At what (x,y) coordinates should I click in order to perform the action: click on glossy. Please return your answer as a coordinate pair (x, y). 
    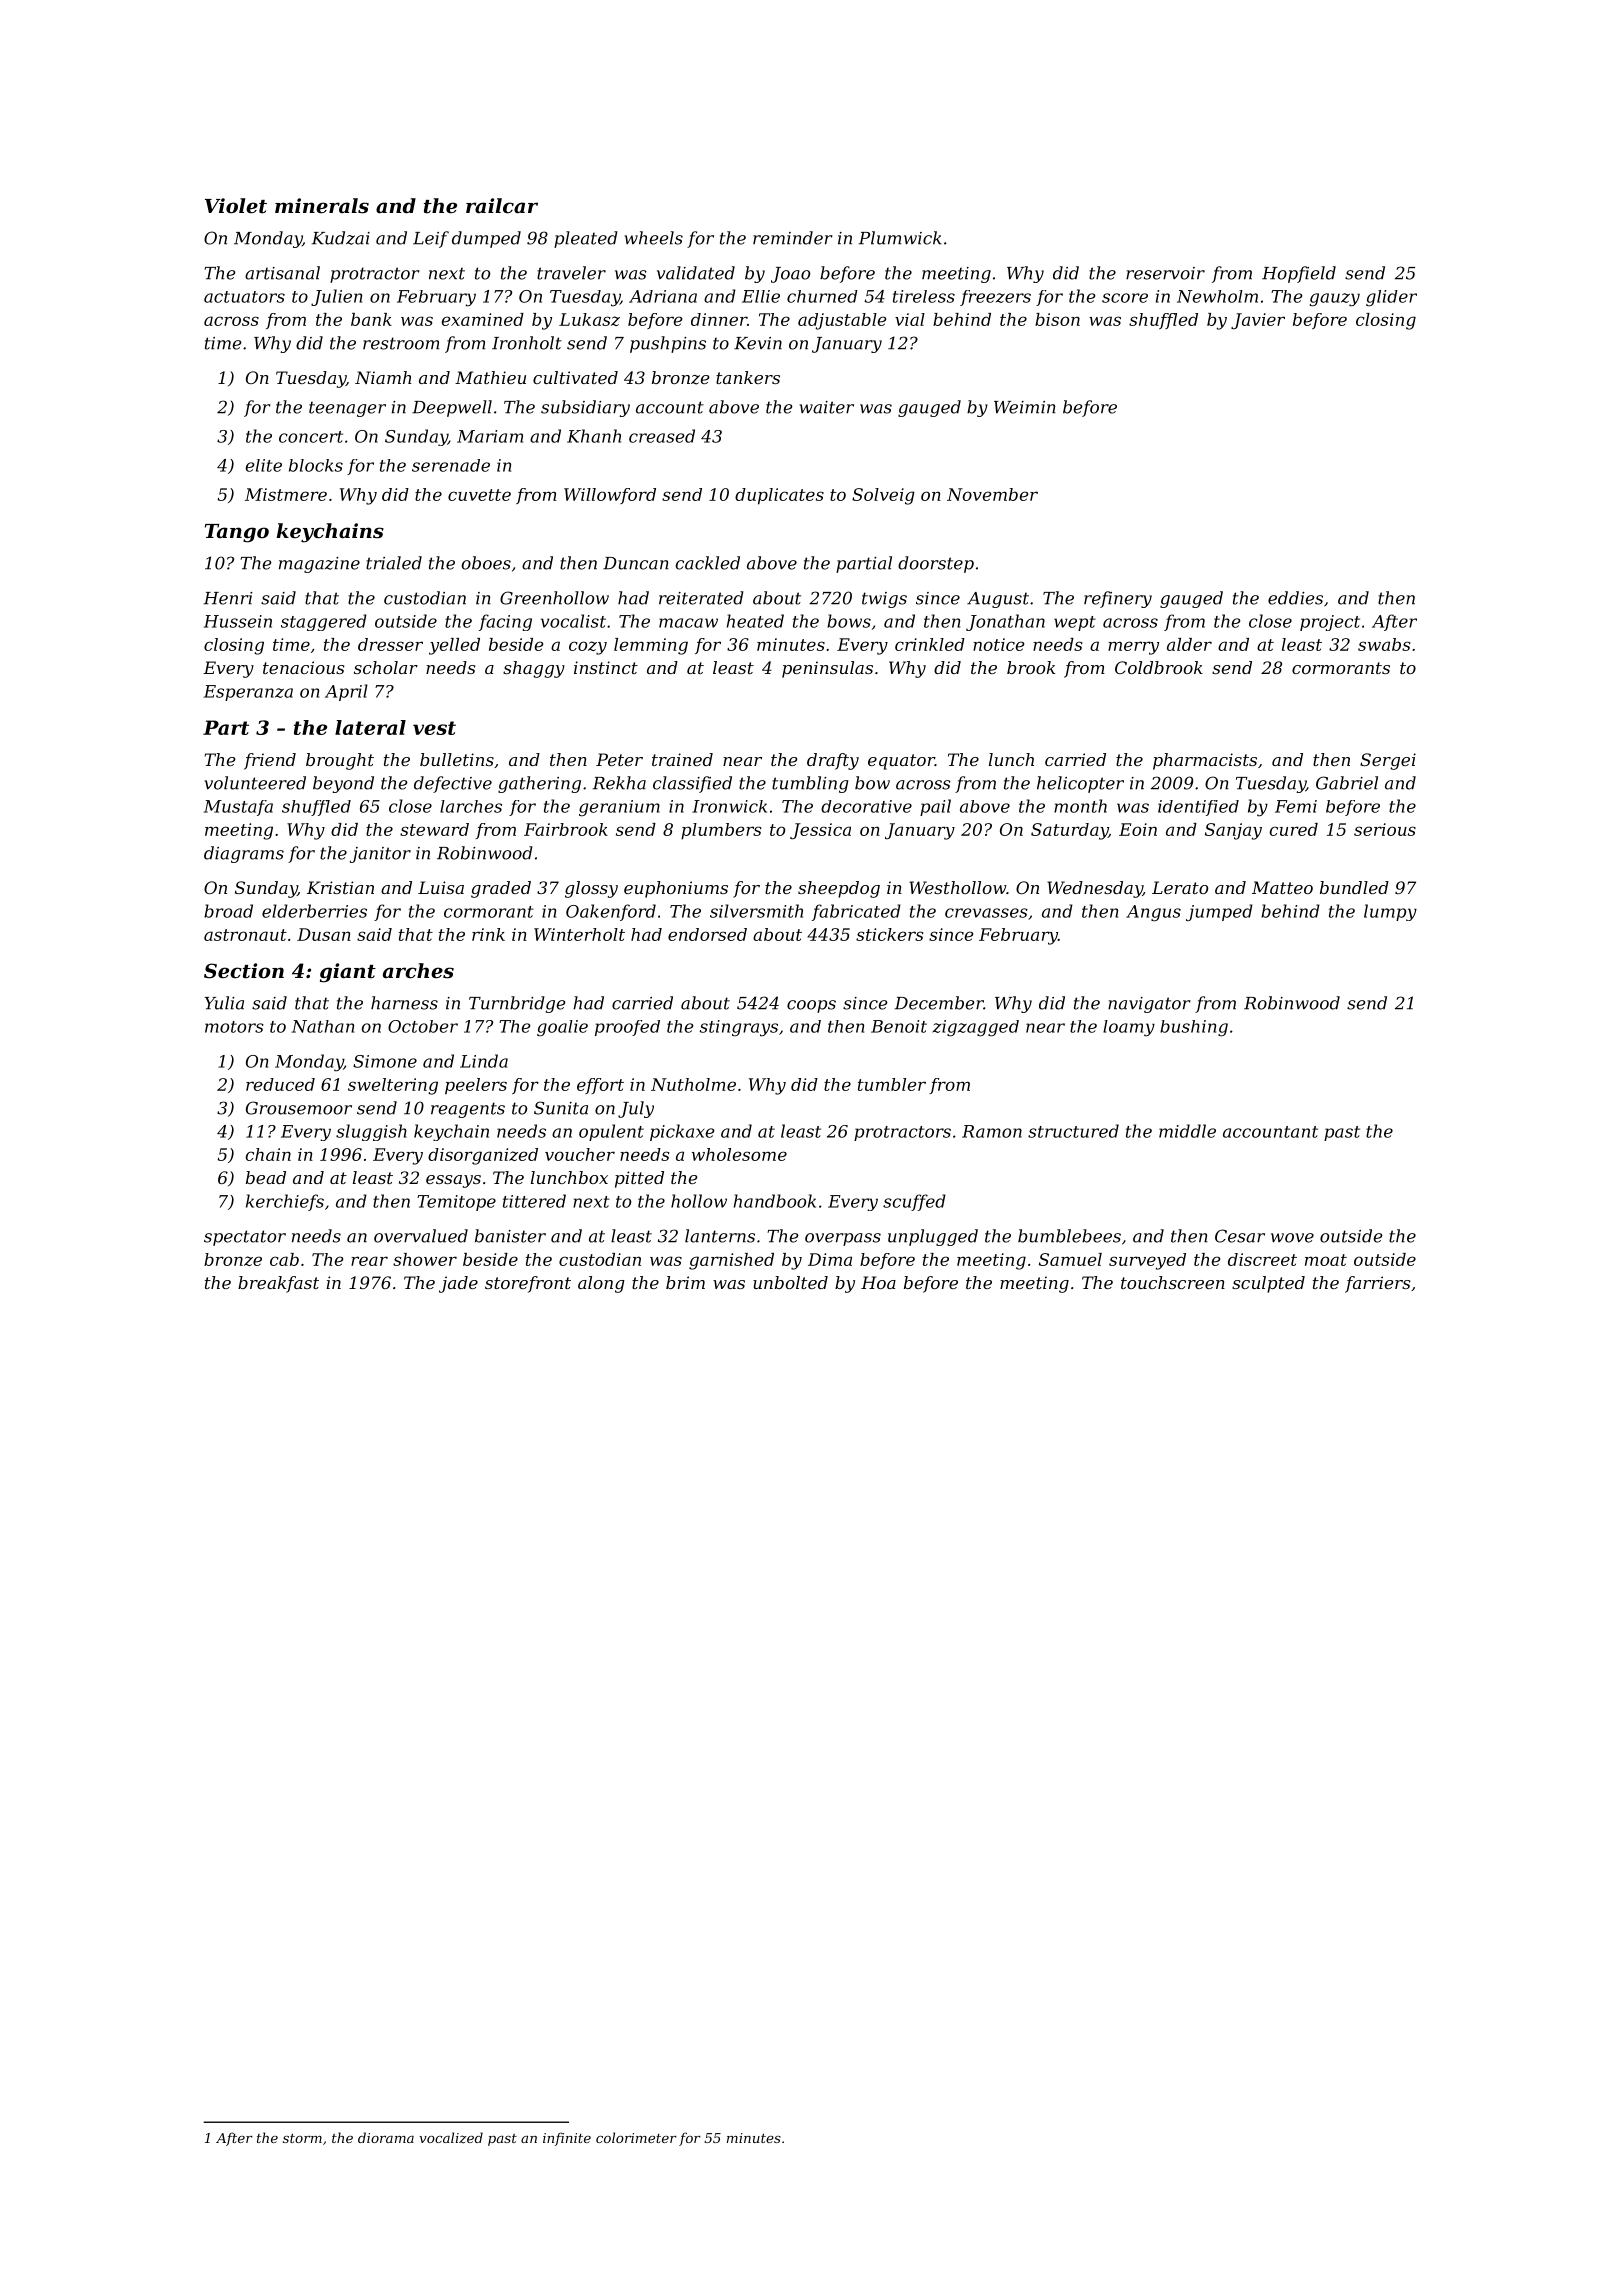
    Looking at the image, I should click on (591, 889).
